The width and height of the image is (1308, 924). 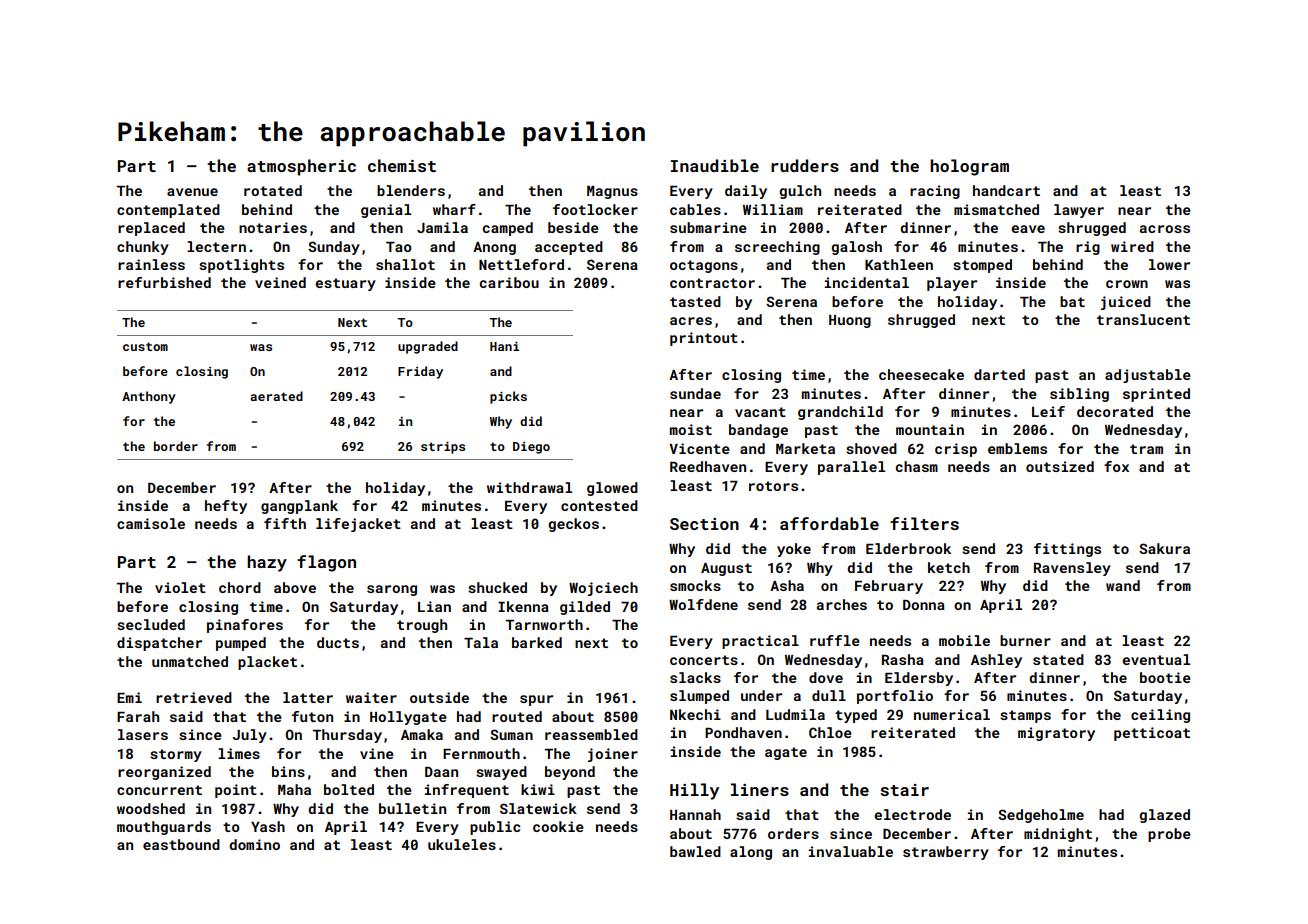 I want to click on aerated, so click(x=276, y=396).
